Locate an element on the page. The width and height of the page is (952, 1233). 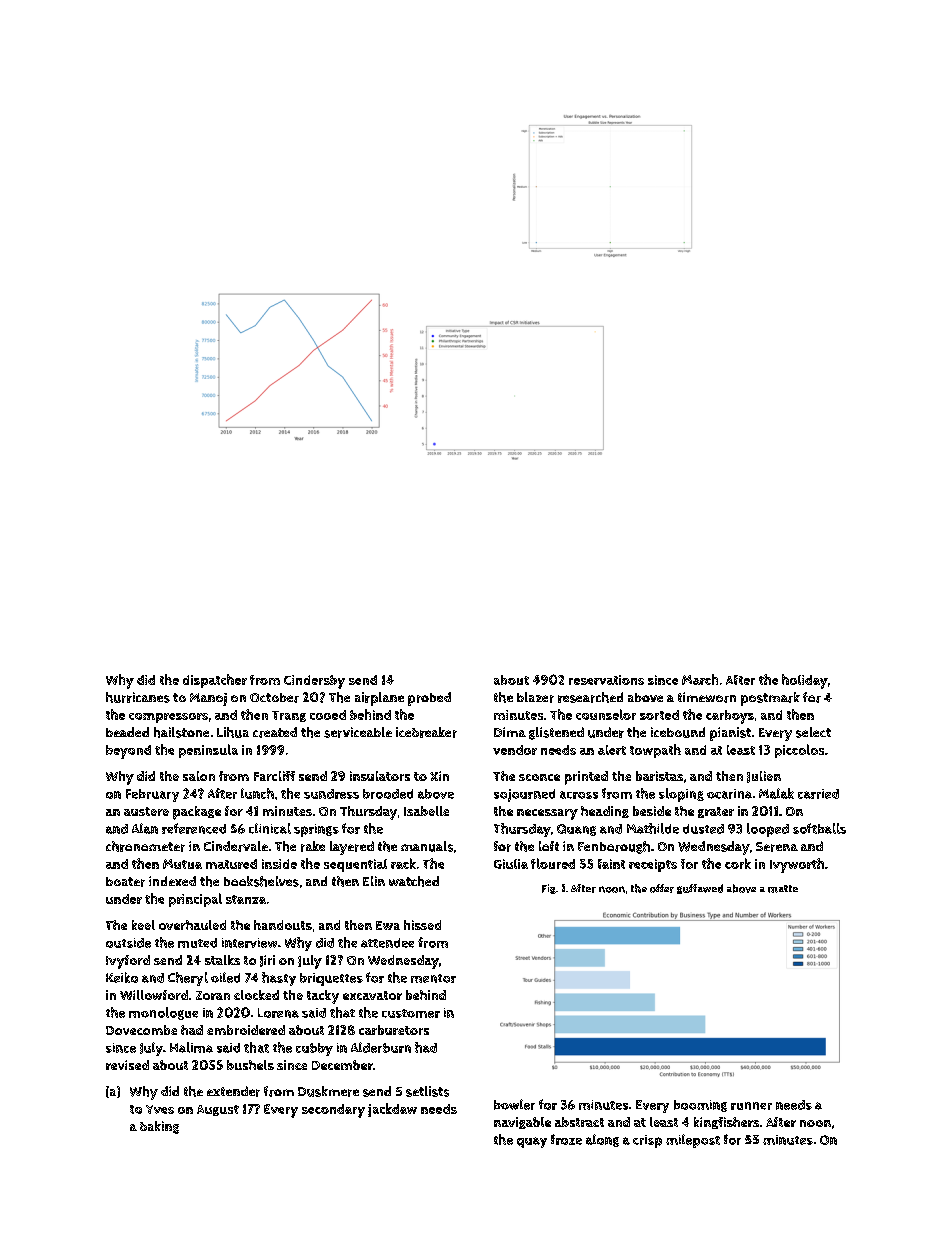
baking is located at coordinates (159, 1127).
